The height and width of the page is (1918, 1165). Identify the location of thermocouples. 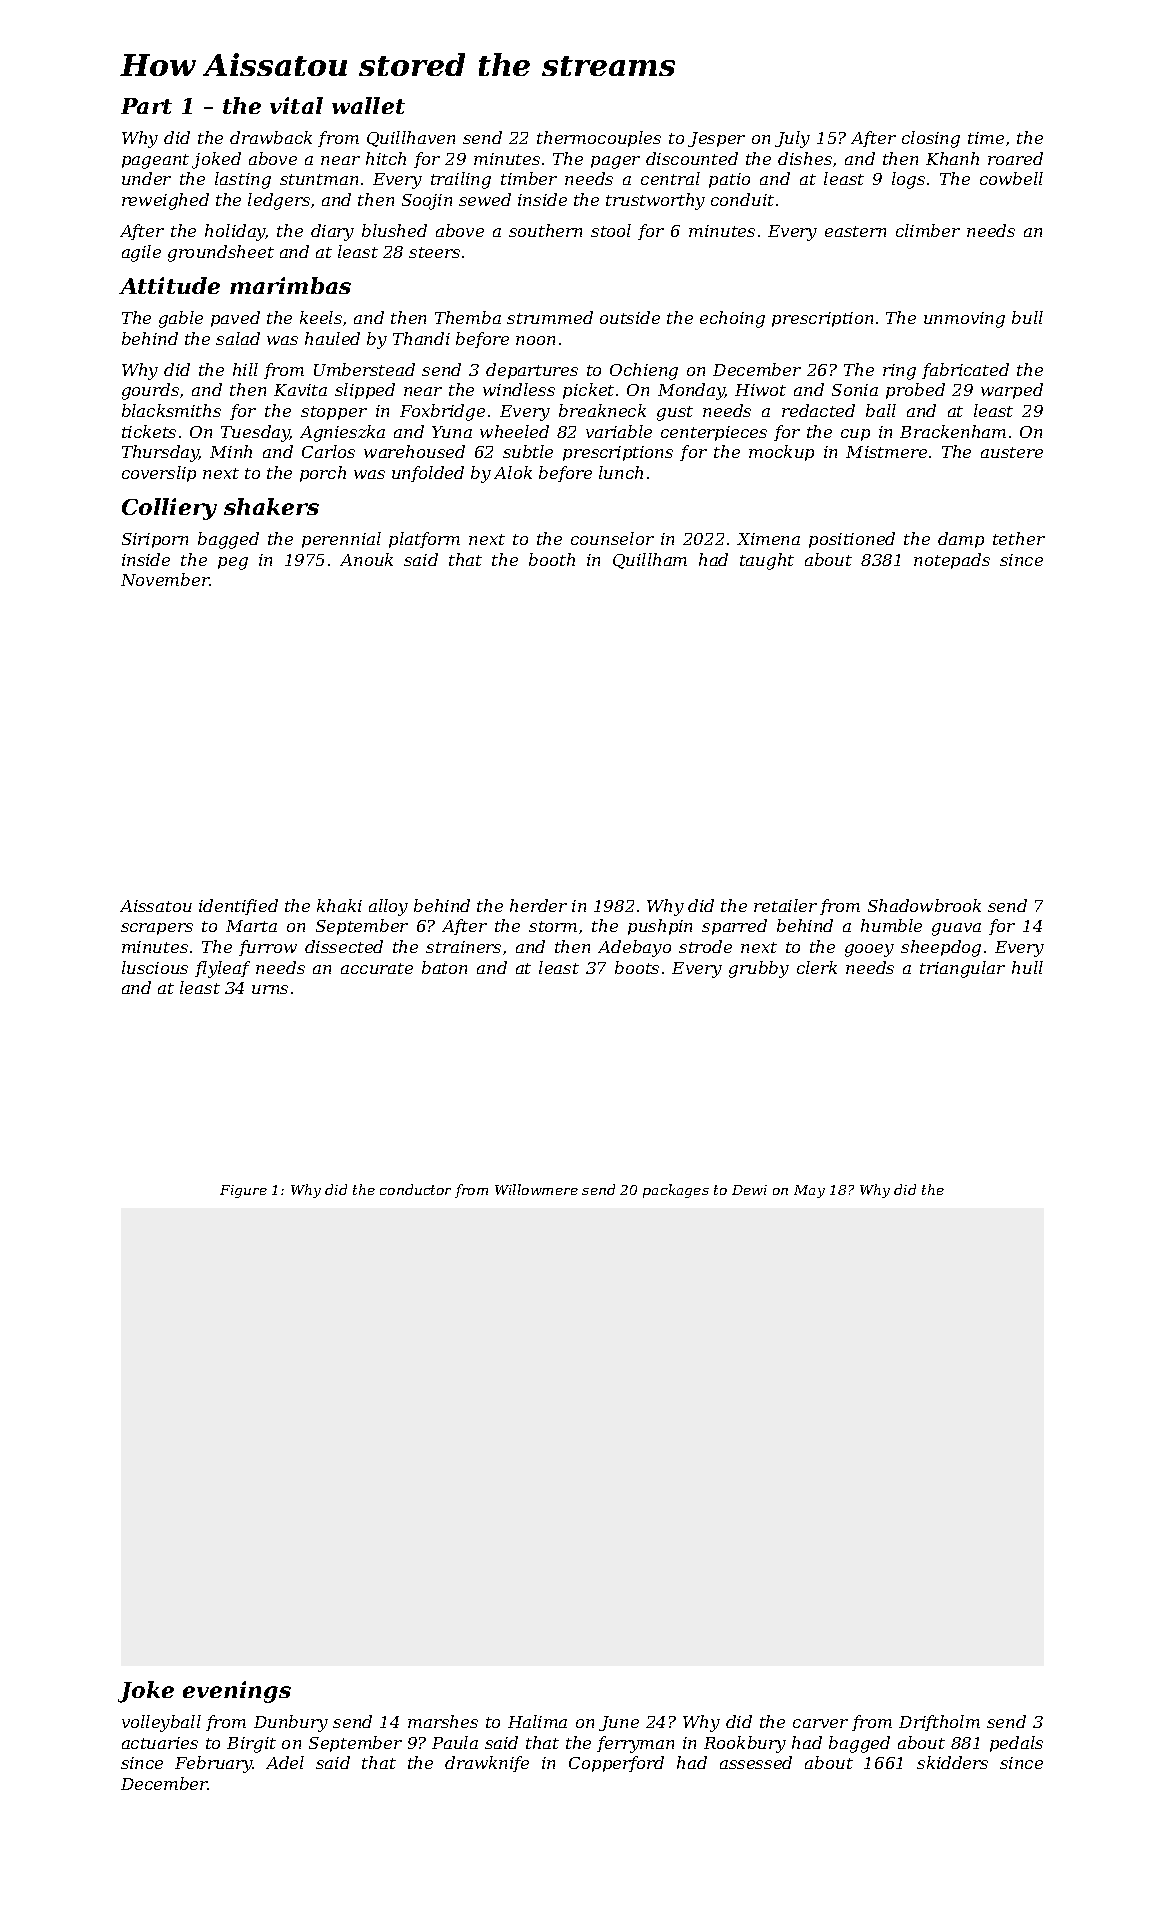
(599, 139).
